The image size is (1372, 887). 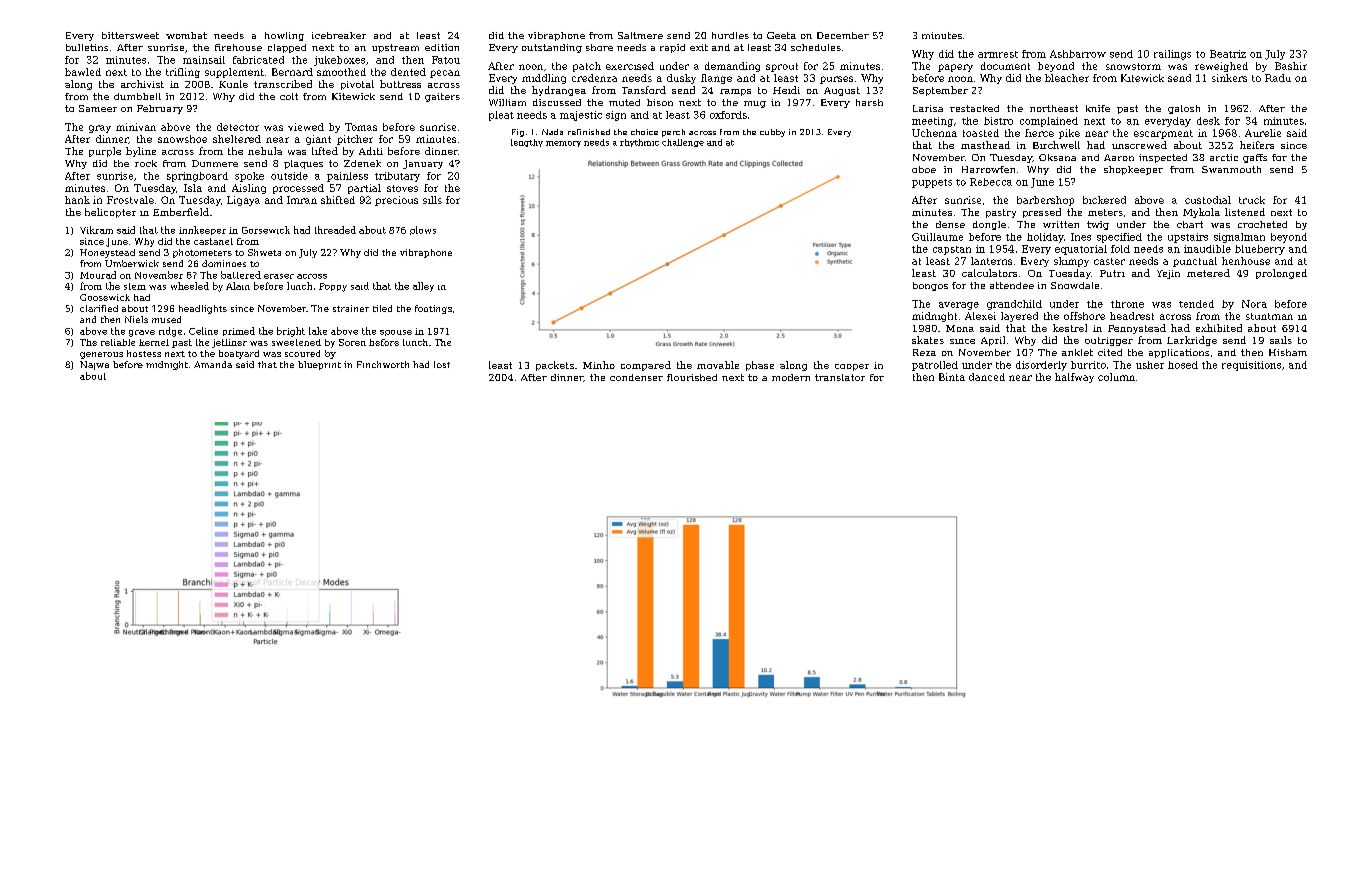 What do you see at coordinates (87, 47) in the screenshot?
I see `bulletins` at bounding box center [87, 47].
